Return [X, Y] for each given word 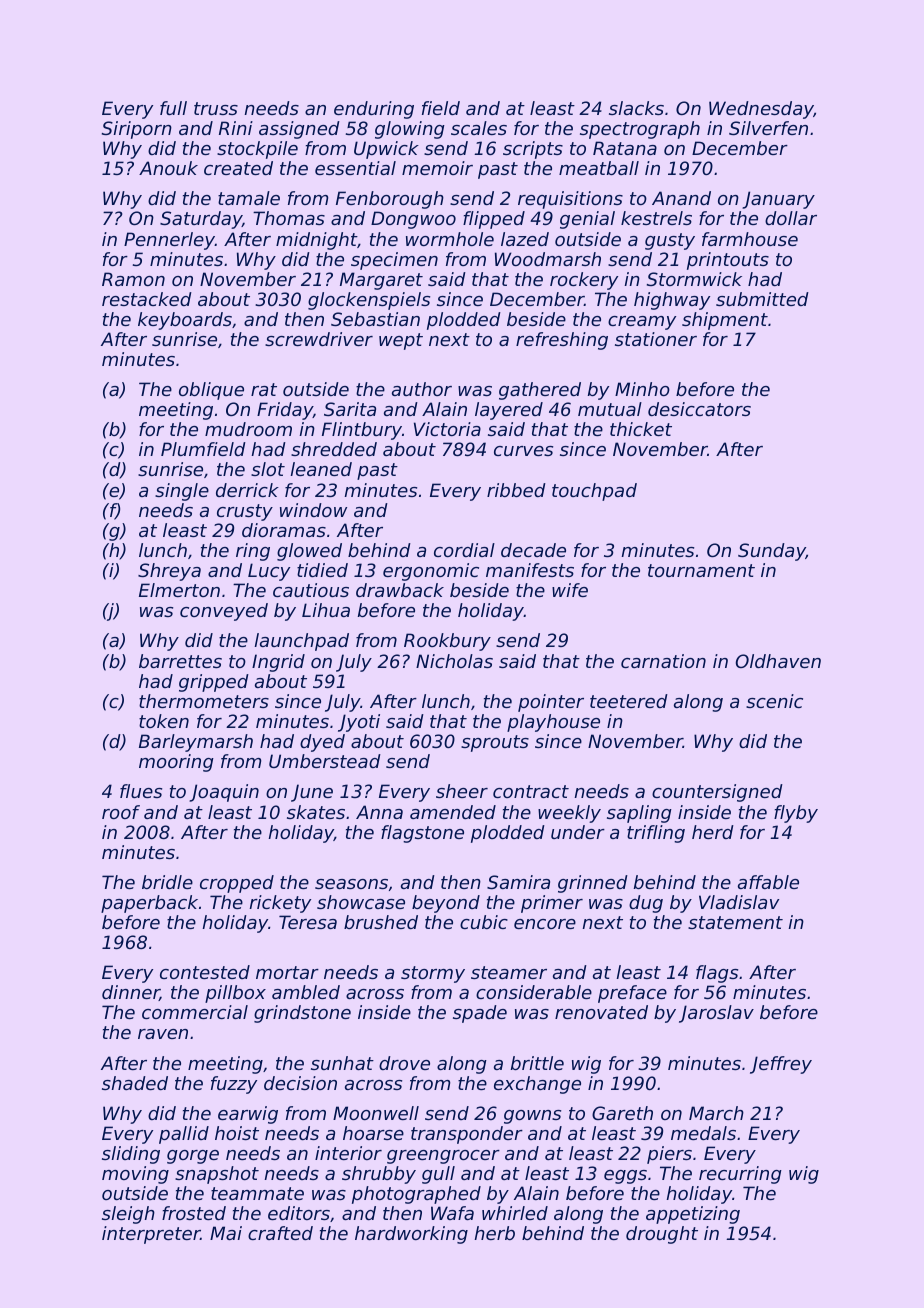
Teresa [308, 922]
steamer [509, 972]
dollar [791, 218]
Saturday [201, 220]
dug [646, 904]
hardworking [411, 1235]
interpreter [151, 1235]
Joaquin [224, 793]
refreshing [562, 341]
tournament [701, 570]
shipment [725, 321]
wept [401, 341]
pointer [551, 703]
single [182, 492]
